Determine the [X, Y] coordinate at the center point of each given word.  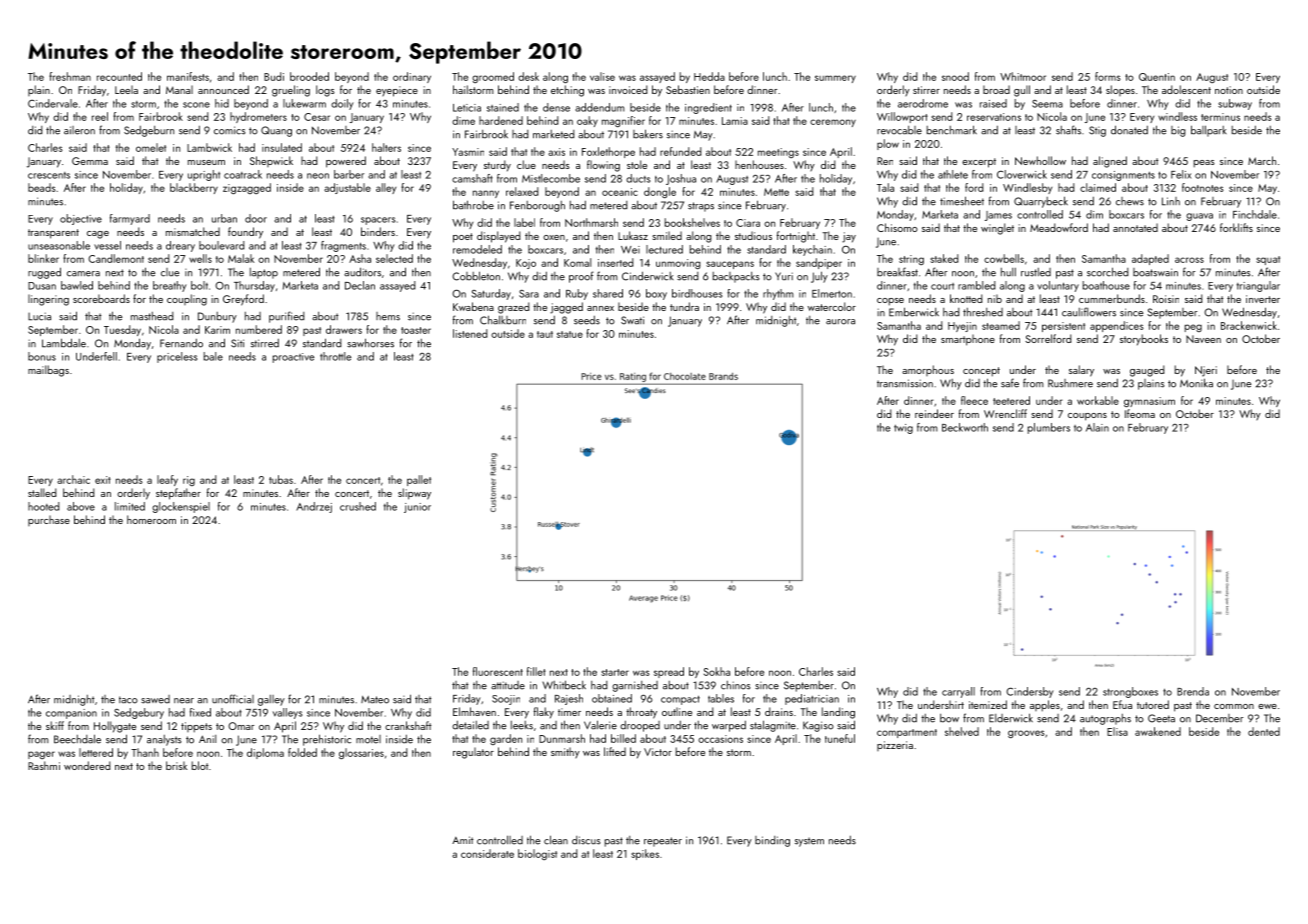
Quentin [1157, 77]
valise [602, 76]
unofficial [233, 699]
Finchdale [1255, 214]
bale [213, 356]
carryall [958, 692]
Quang [276, 131]
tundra [684, 306]
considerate [487, 853]
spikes [645, 854]
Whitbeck [564, 685]
